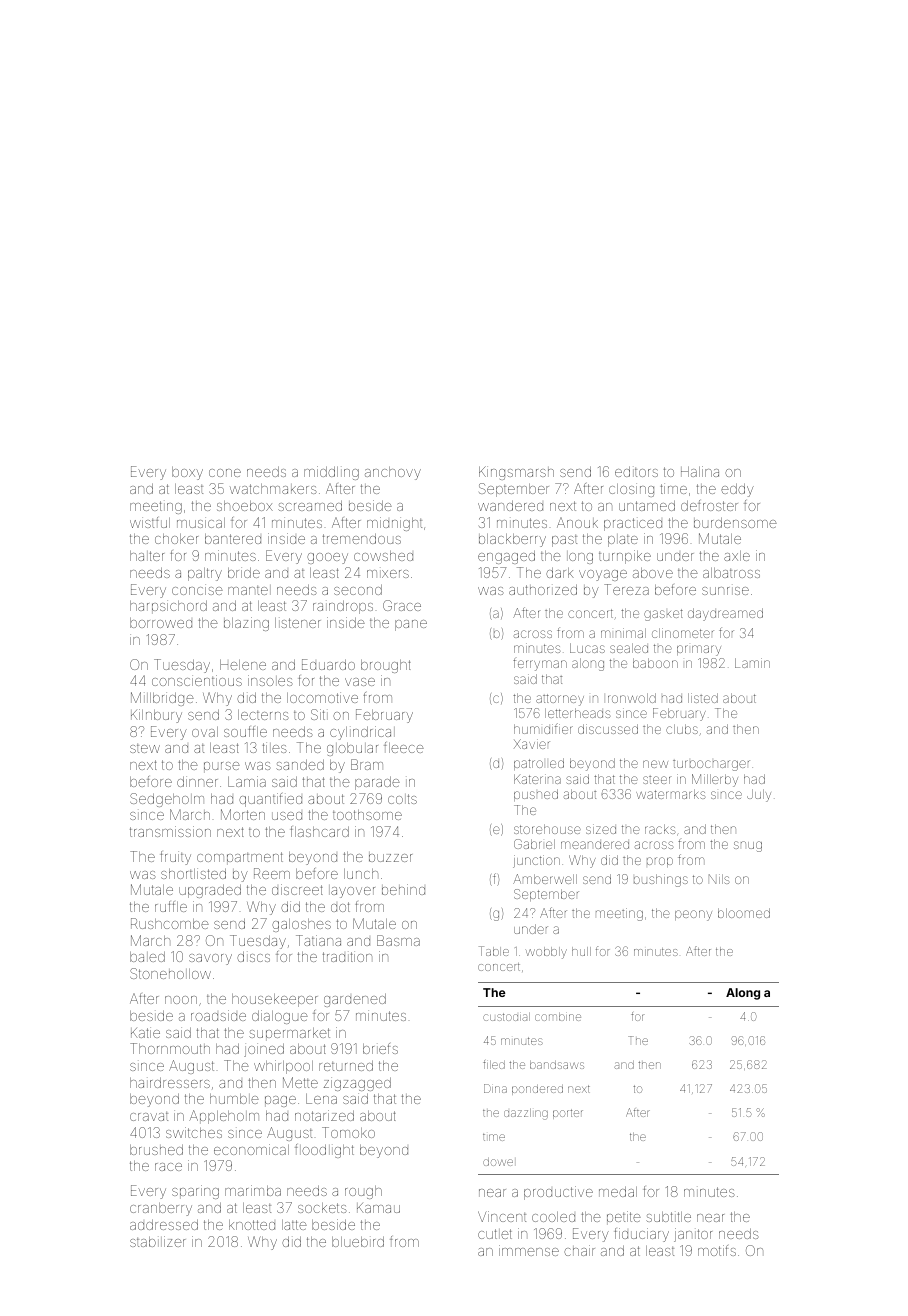 The height and width of the screenshot is (1316, 908). What do you see at coordinates (636, 471) in the screenshot?
I see `editors` at bounding box center [636, 471].
